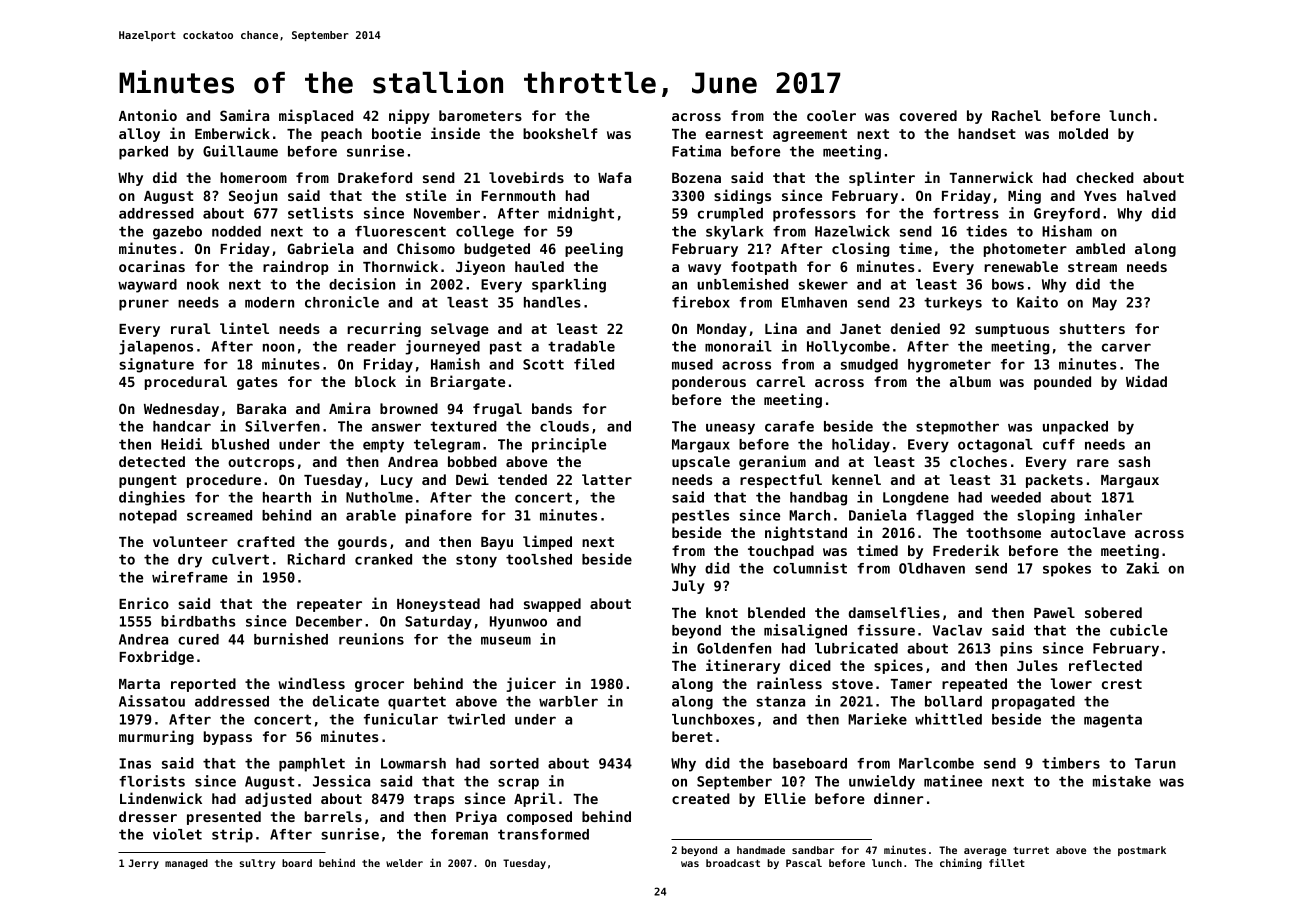 Image resolution: width=1308 pixels, height=924 pixels. What do you see at coordinates (1083, 133) in the screenshot?
I see `molded` at bounding box center [1083, 133].
